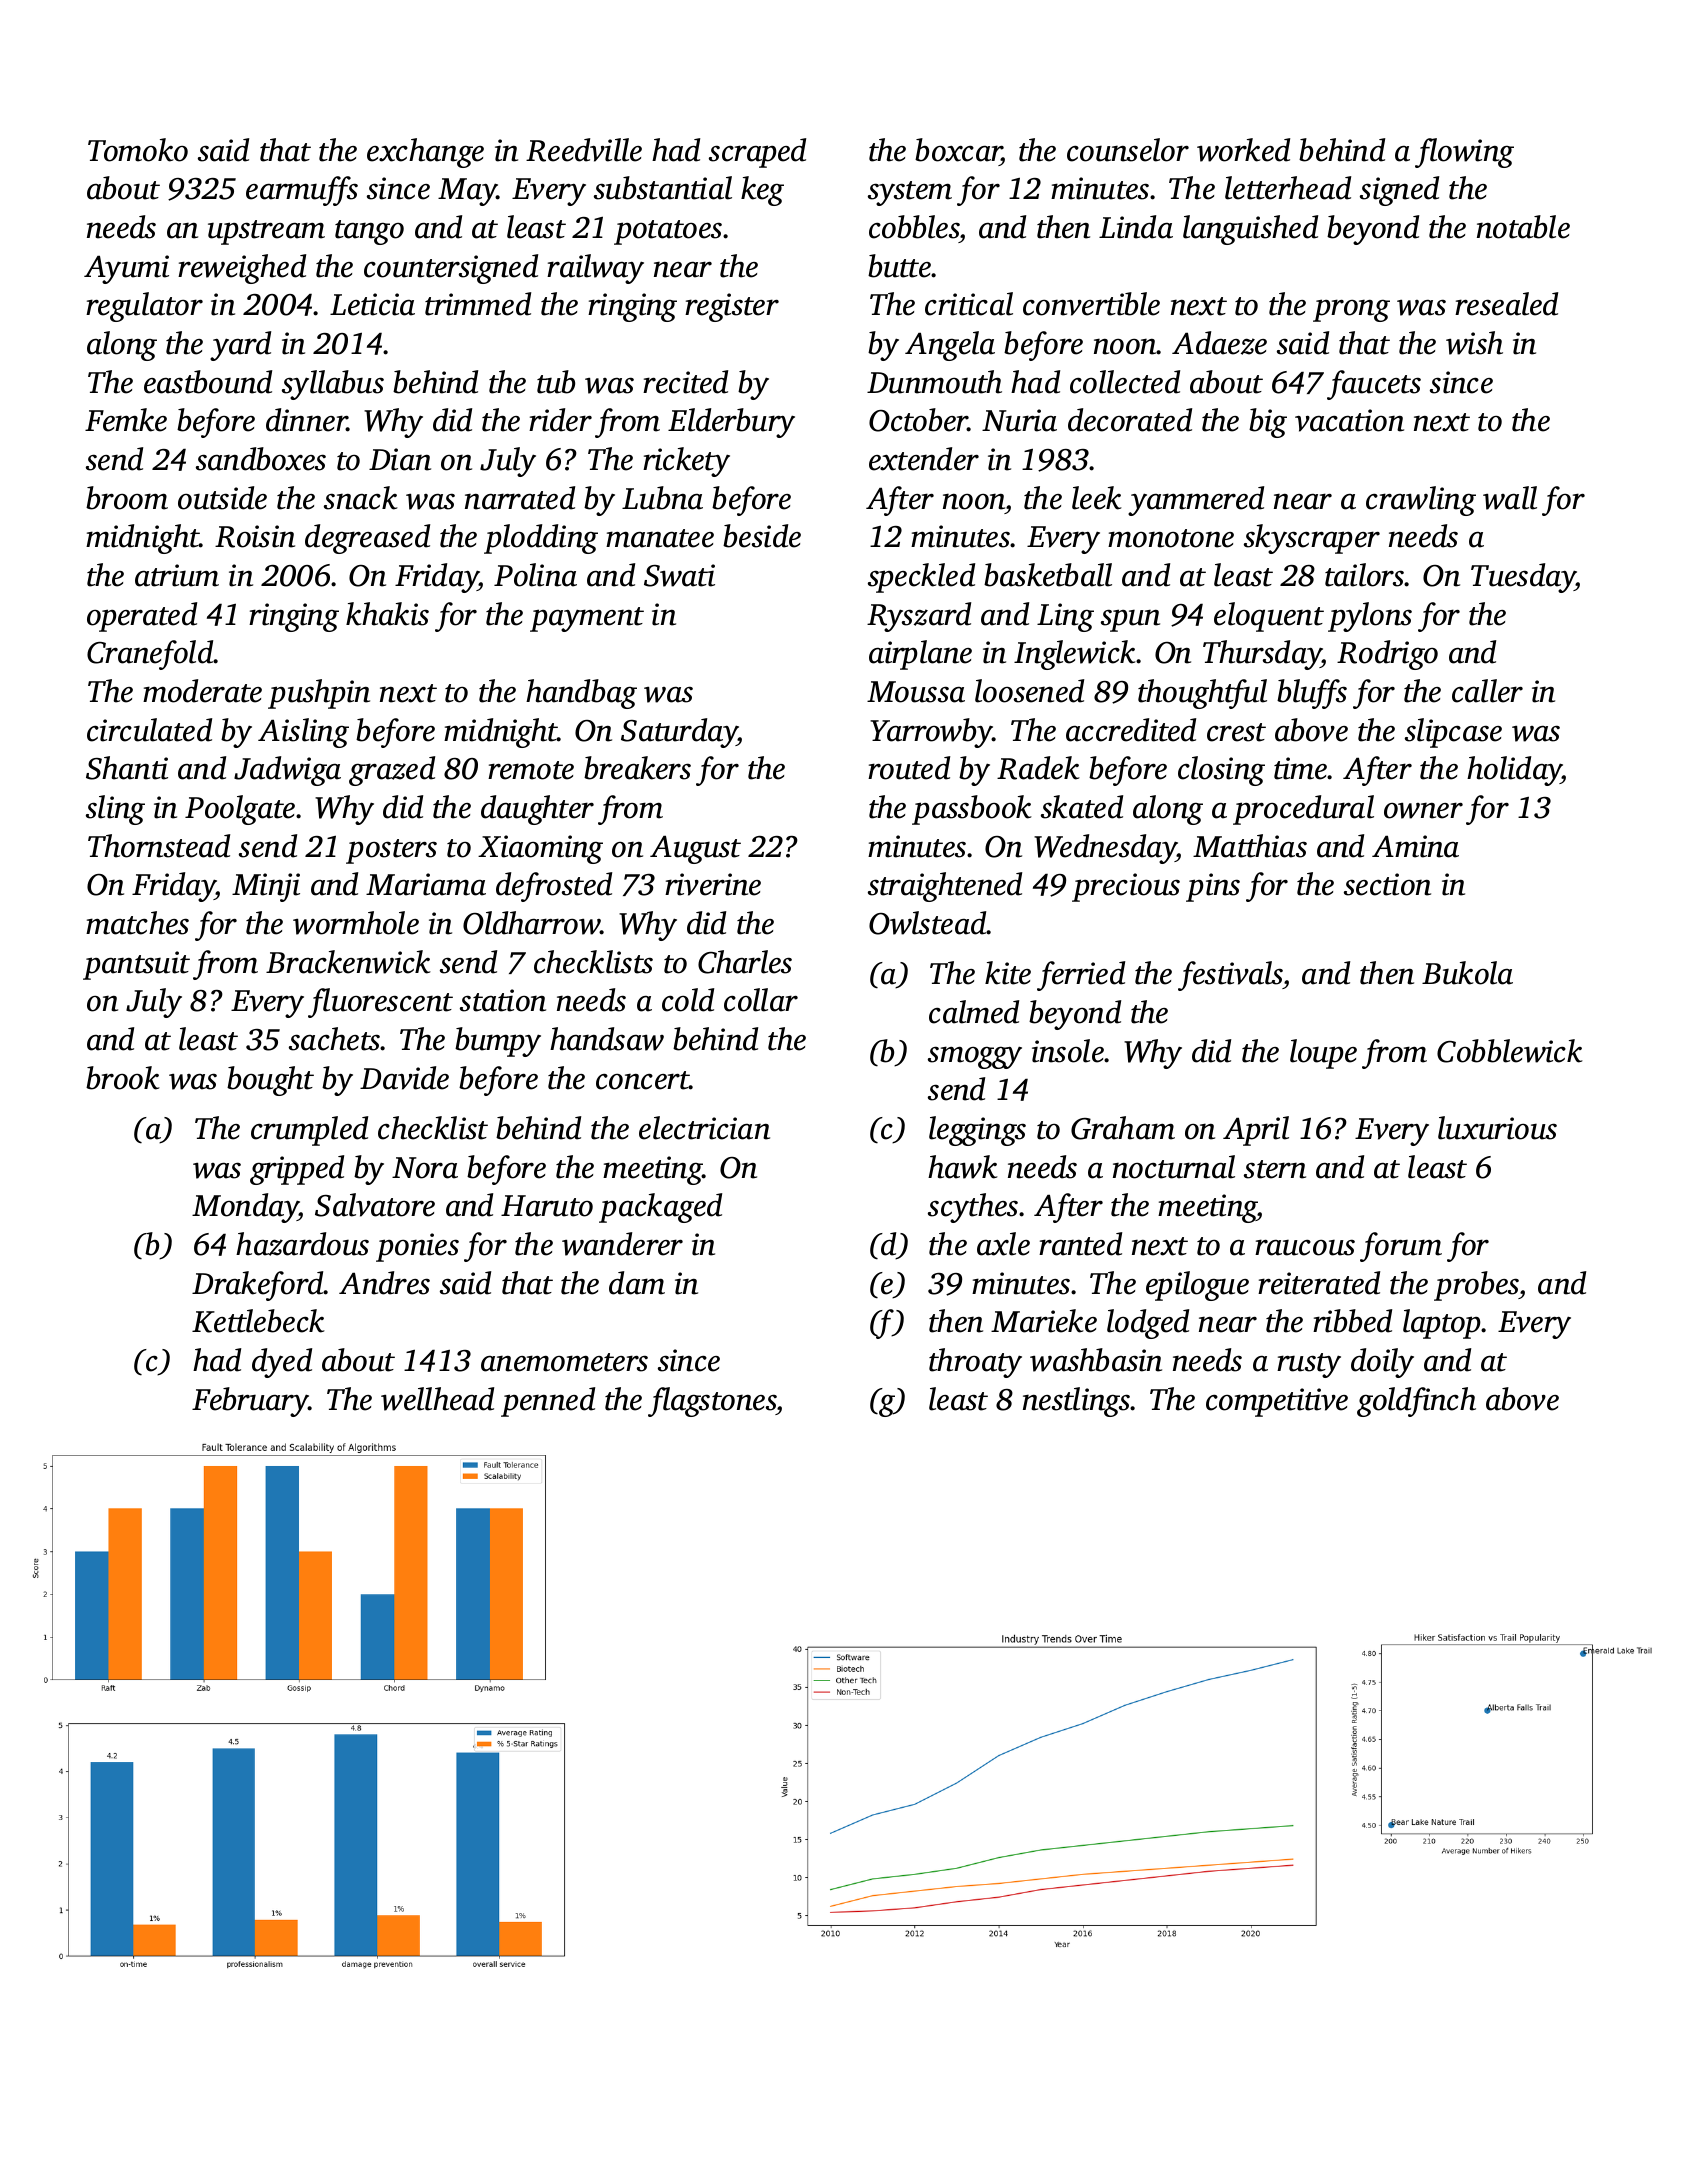 Image resolution: width=1683 pixels, height=2178 pixels. Describe the element at coordinates (437, 1399) in the screenshot. I see `wellhead` at that location.
